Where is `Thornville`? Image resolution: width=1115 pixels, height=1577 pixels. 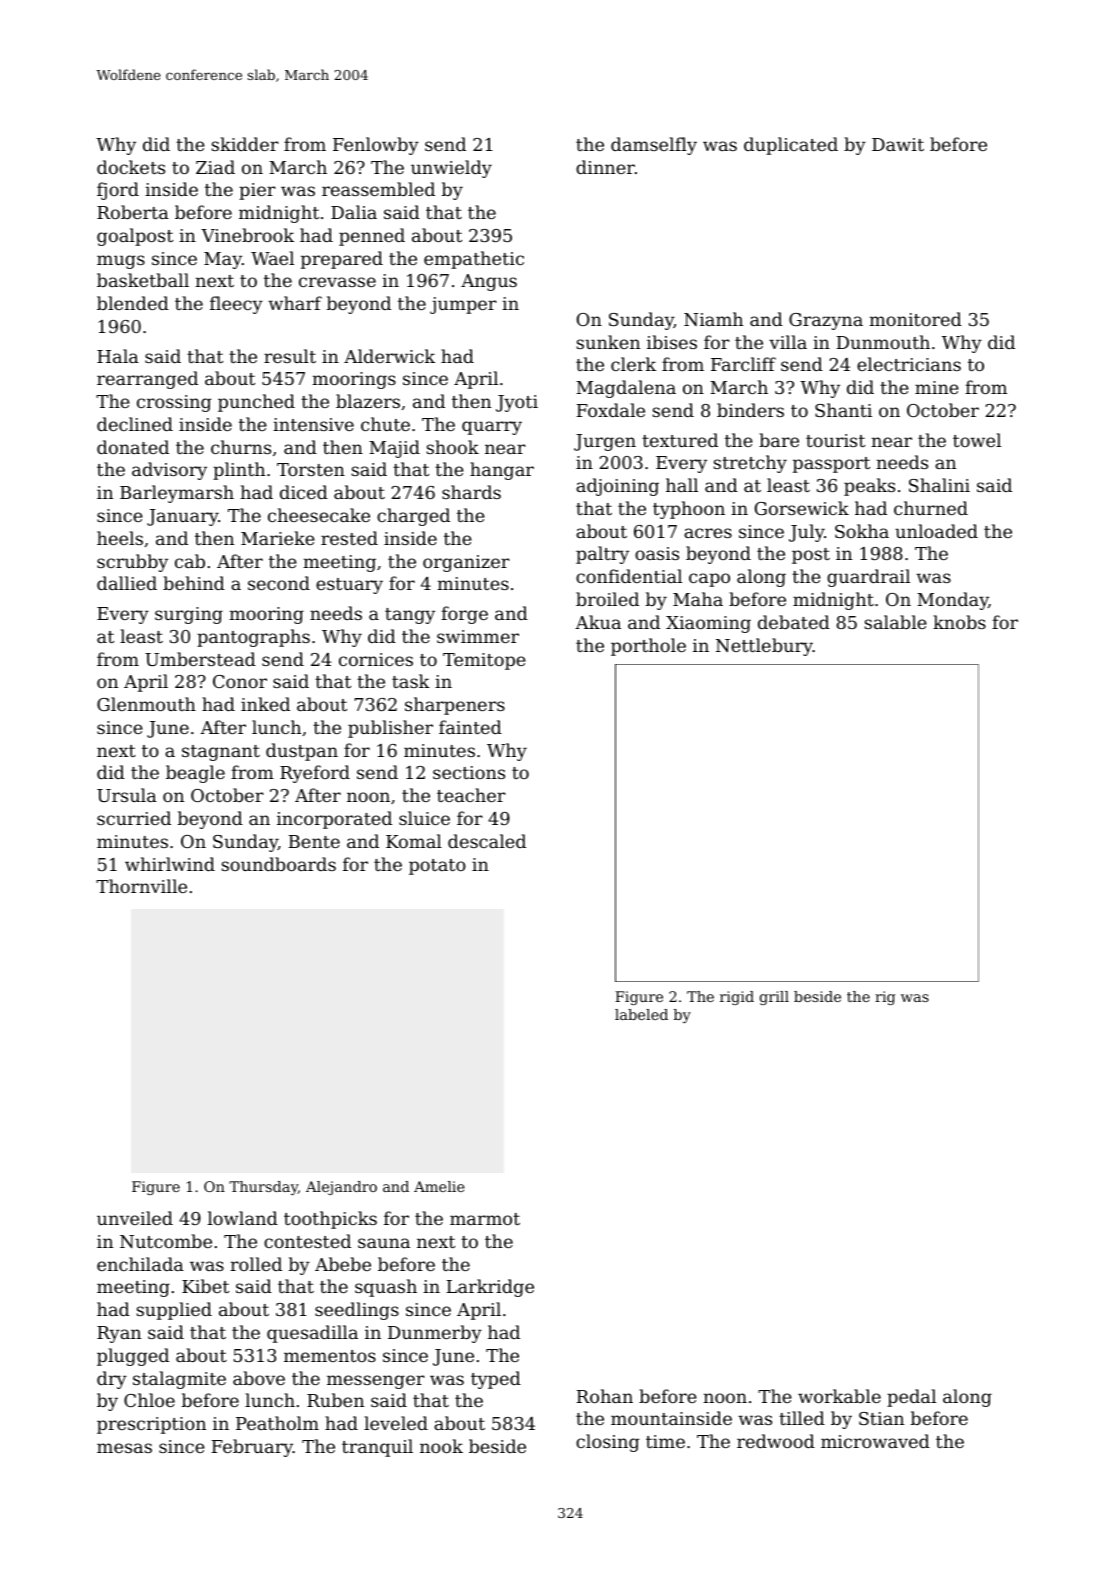
Thornville is located at coordinates (141, 886).
